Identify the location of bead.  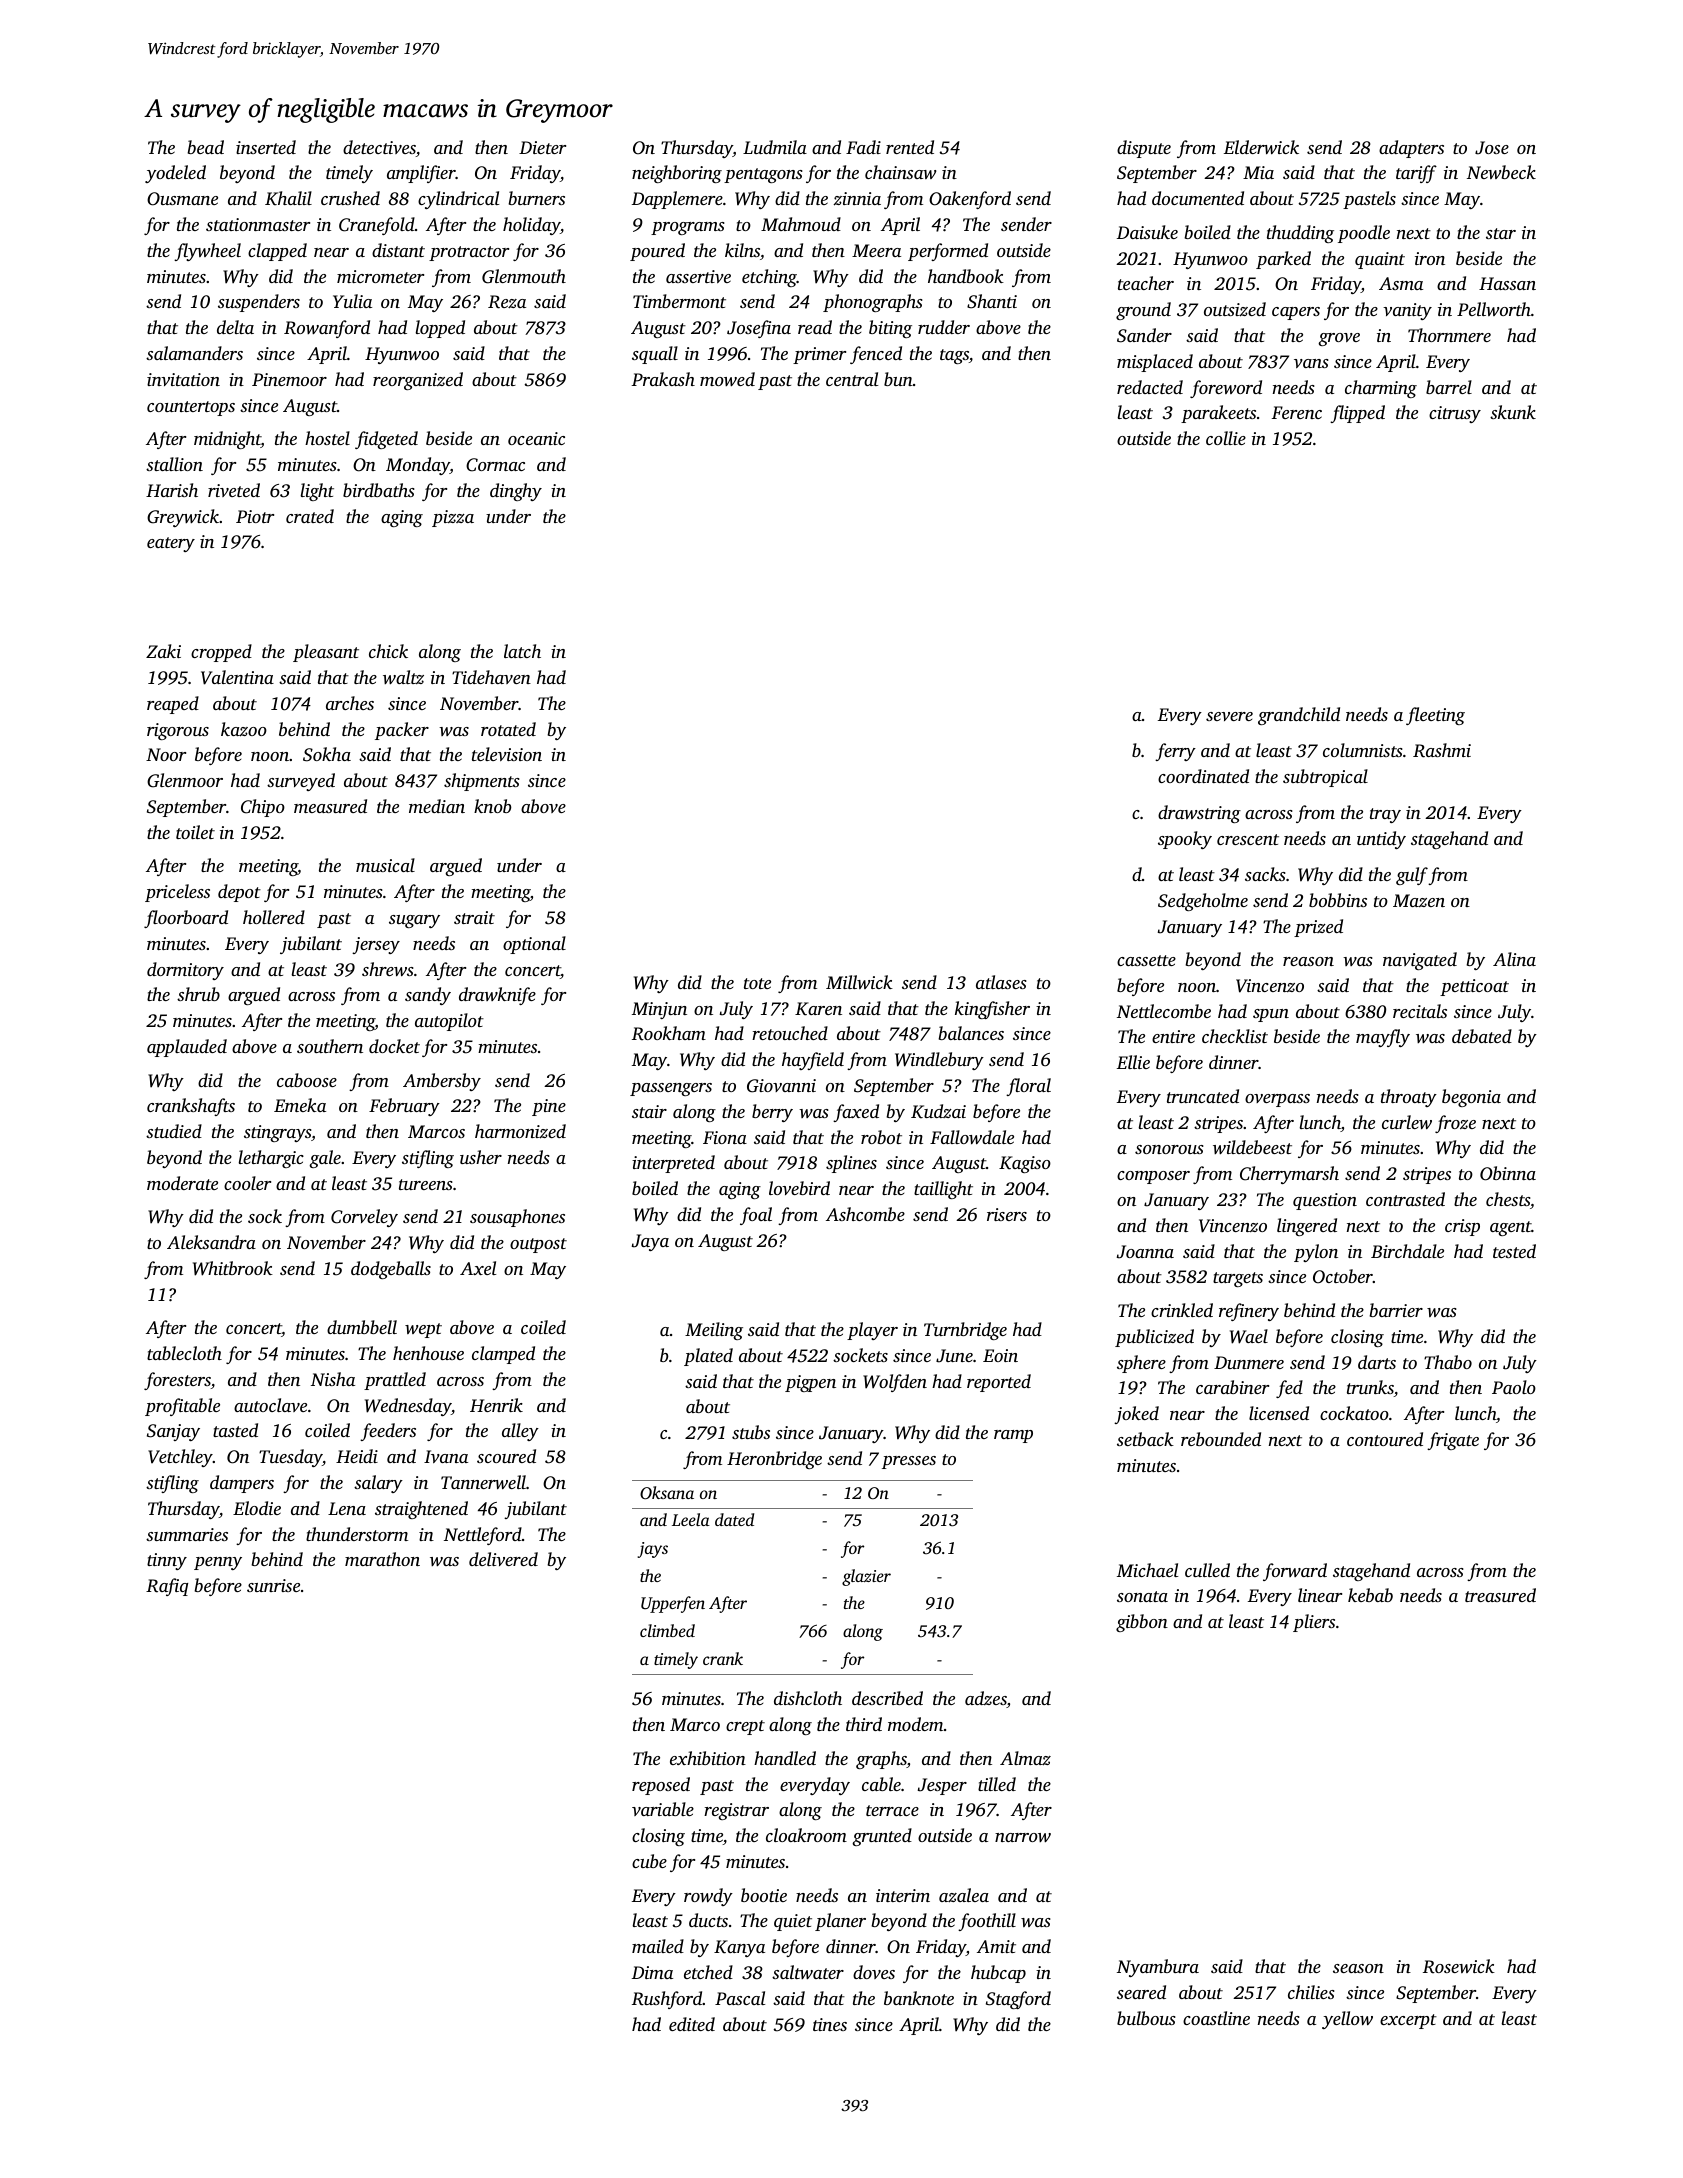
(205, 147).
